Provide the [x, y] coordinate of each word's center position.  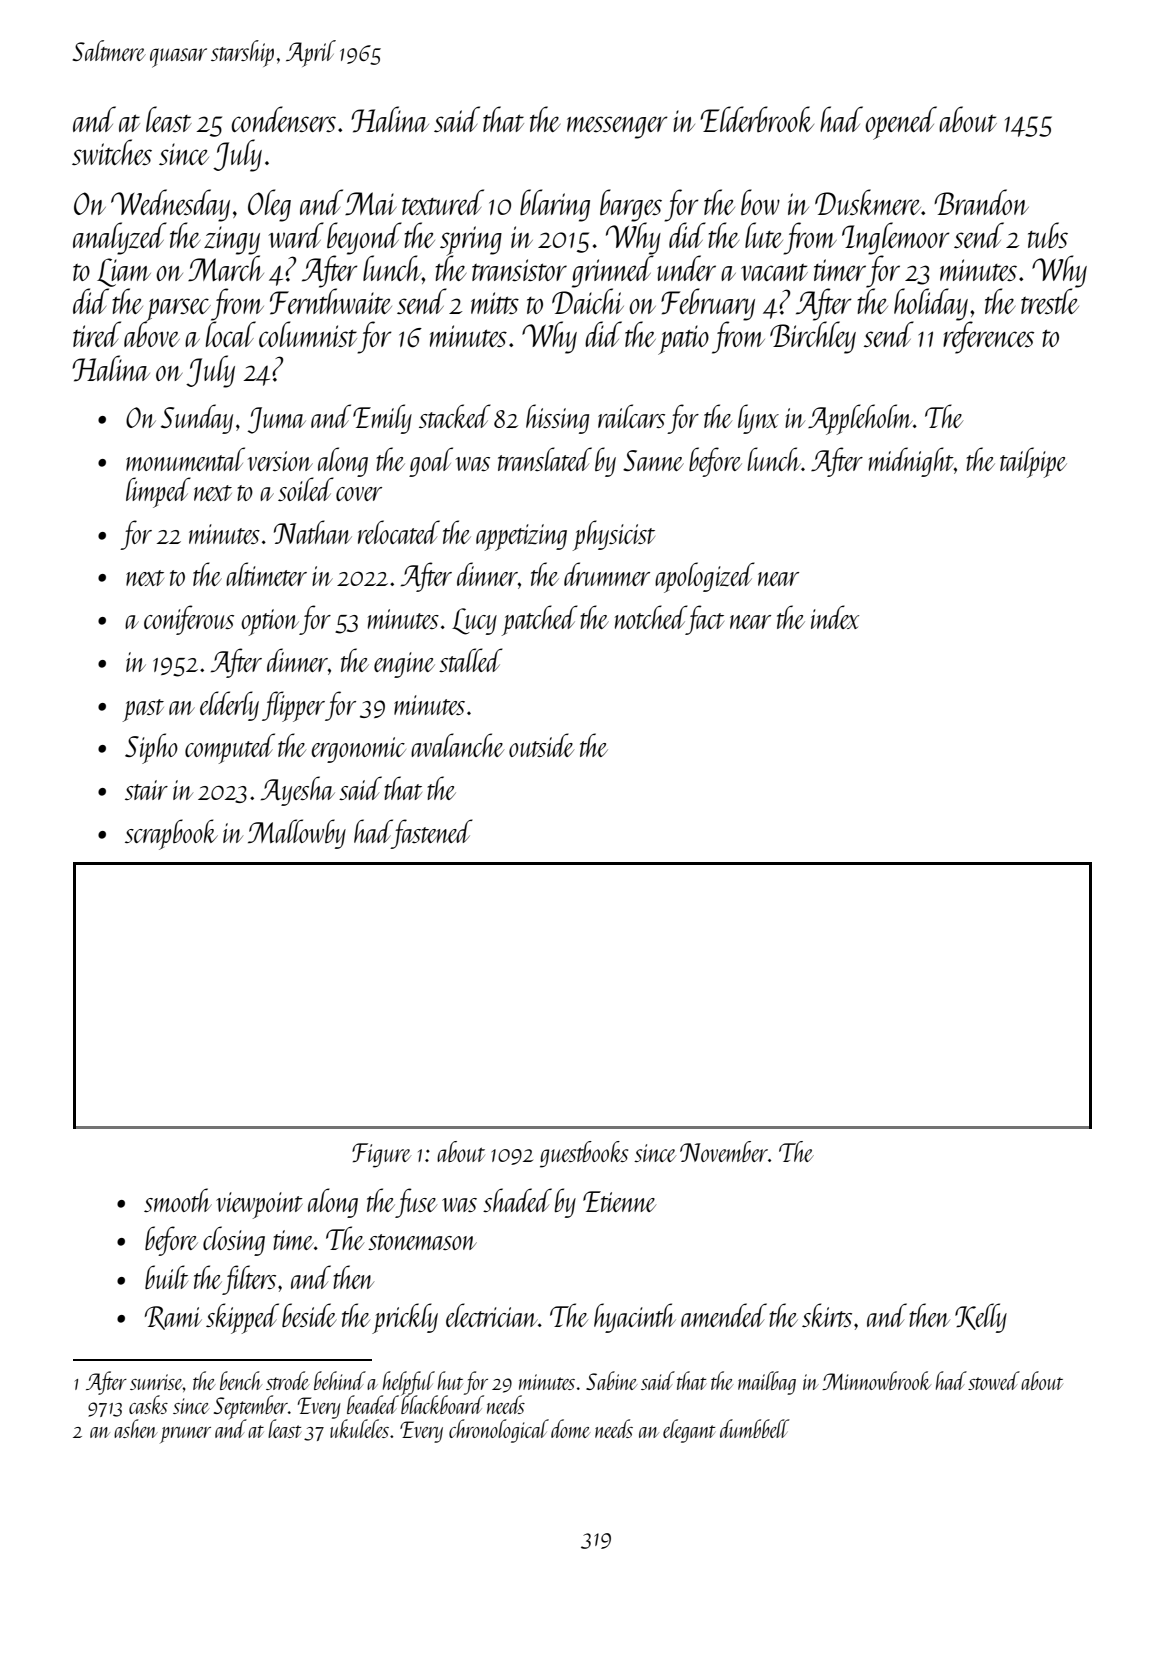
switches [112, 152]
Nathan [313, 532]
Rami [173, 1318]
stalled [471, 660]
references [988, 337]
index [835, 617]
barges [631, 205]
